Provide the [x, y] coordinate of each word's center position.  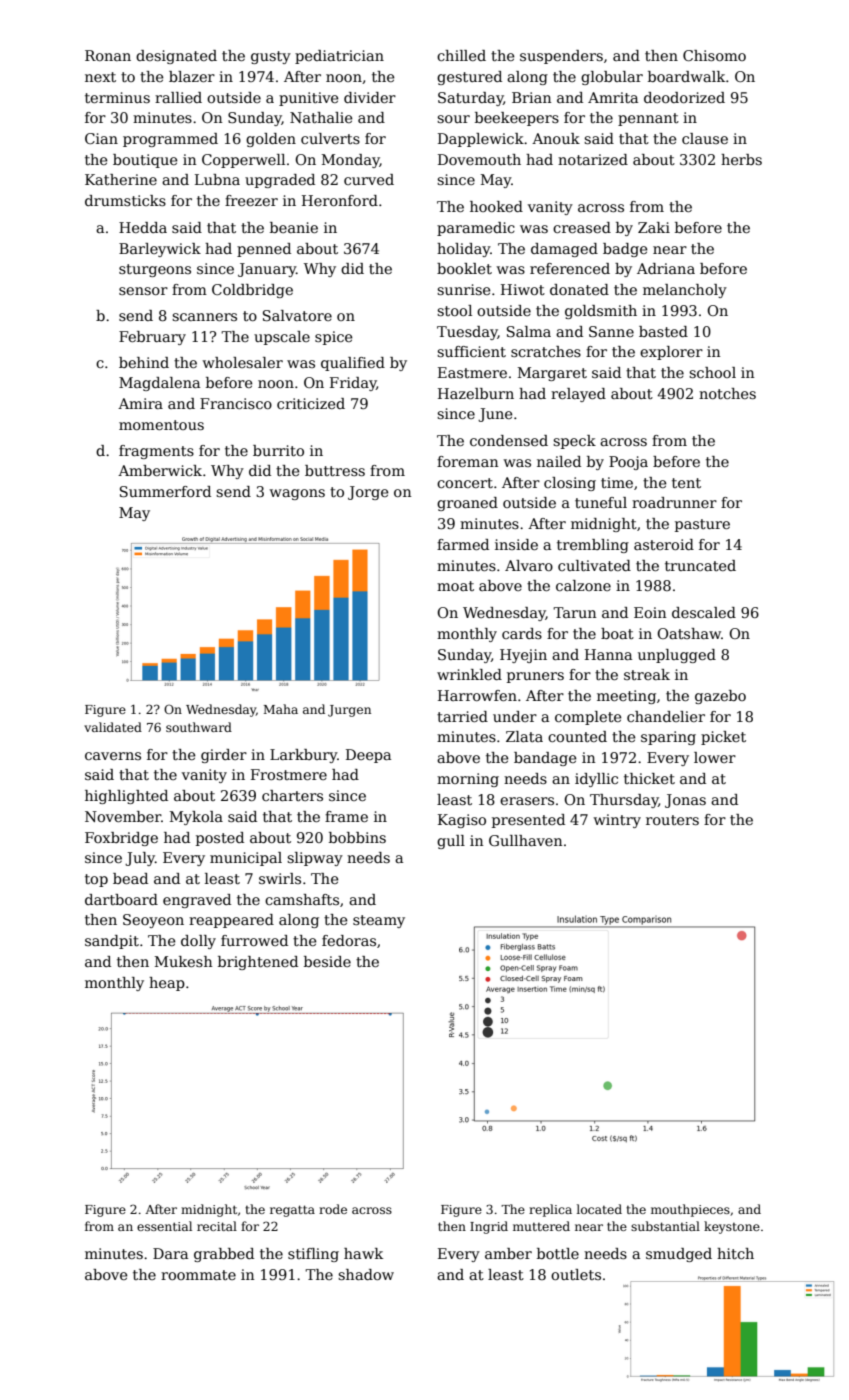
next [100, 77]
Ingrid [489, 1227]
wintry [617, 821]
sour [453, 119]
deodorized [684, 97]
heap [167, 984]
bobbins [357, 837]
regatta [292, 1211]
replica [550, 1210]
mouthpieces [690, 1210]
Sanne [611, 331]
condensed [509, 440]
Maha [281, 709]
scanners [204, 317]
